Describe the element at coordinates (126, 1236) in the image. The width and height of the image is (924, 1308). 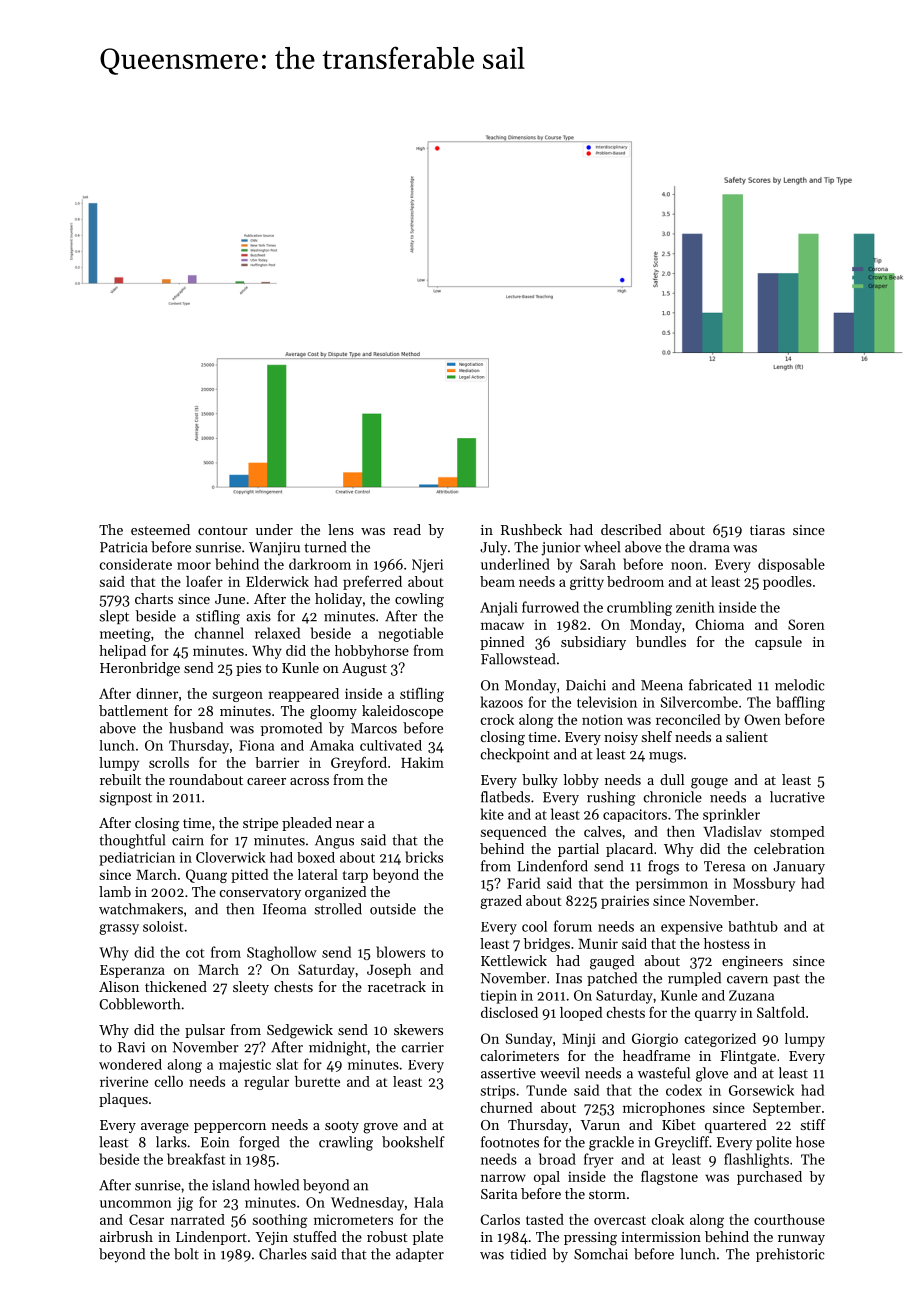
I see `airbrush` at that location.
